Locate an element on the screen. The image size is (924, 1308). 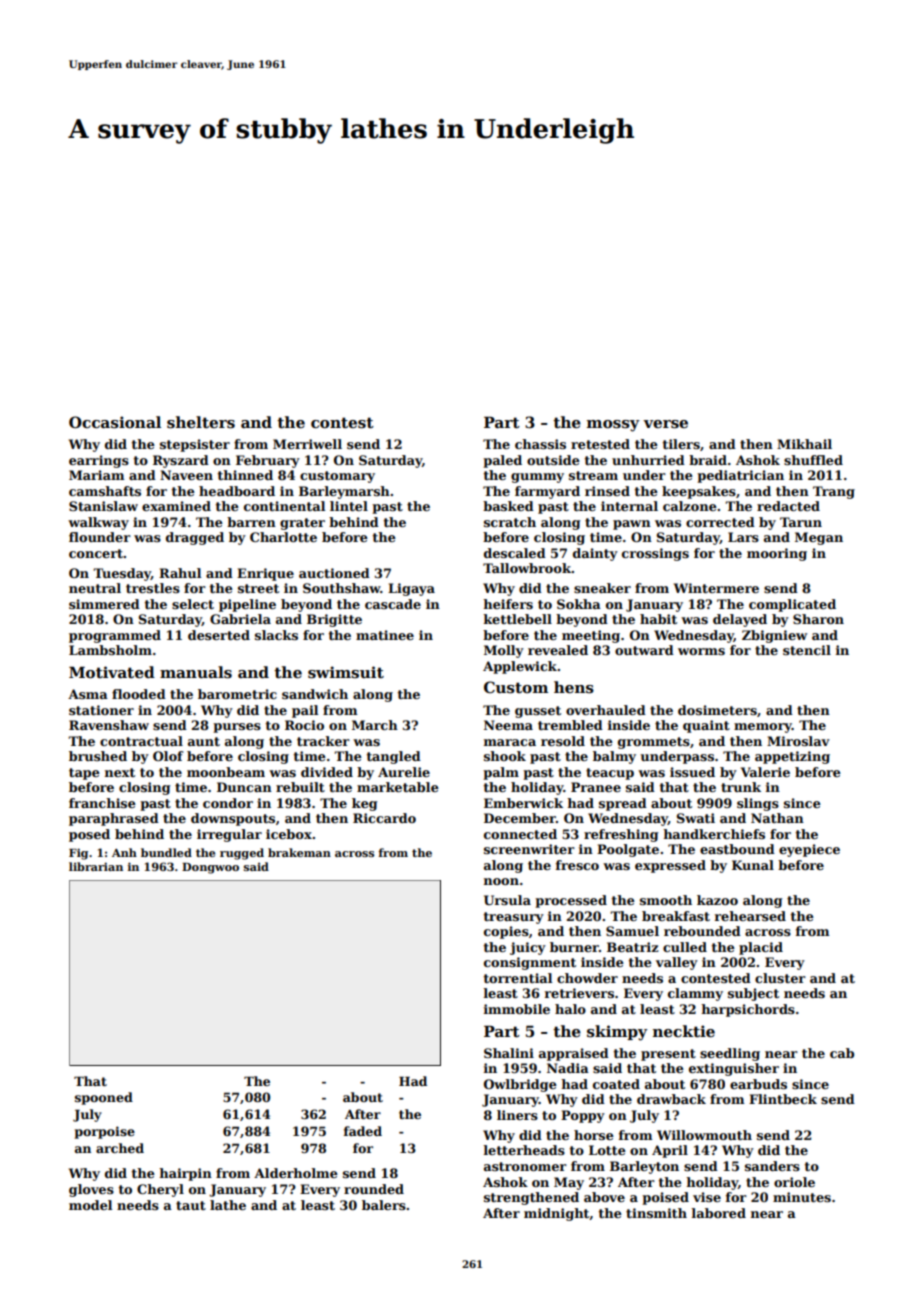
dosimeters is located at coordinates (717, 710).
